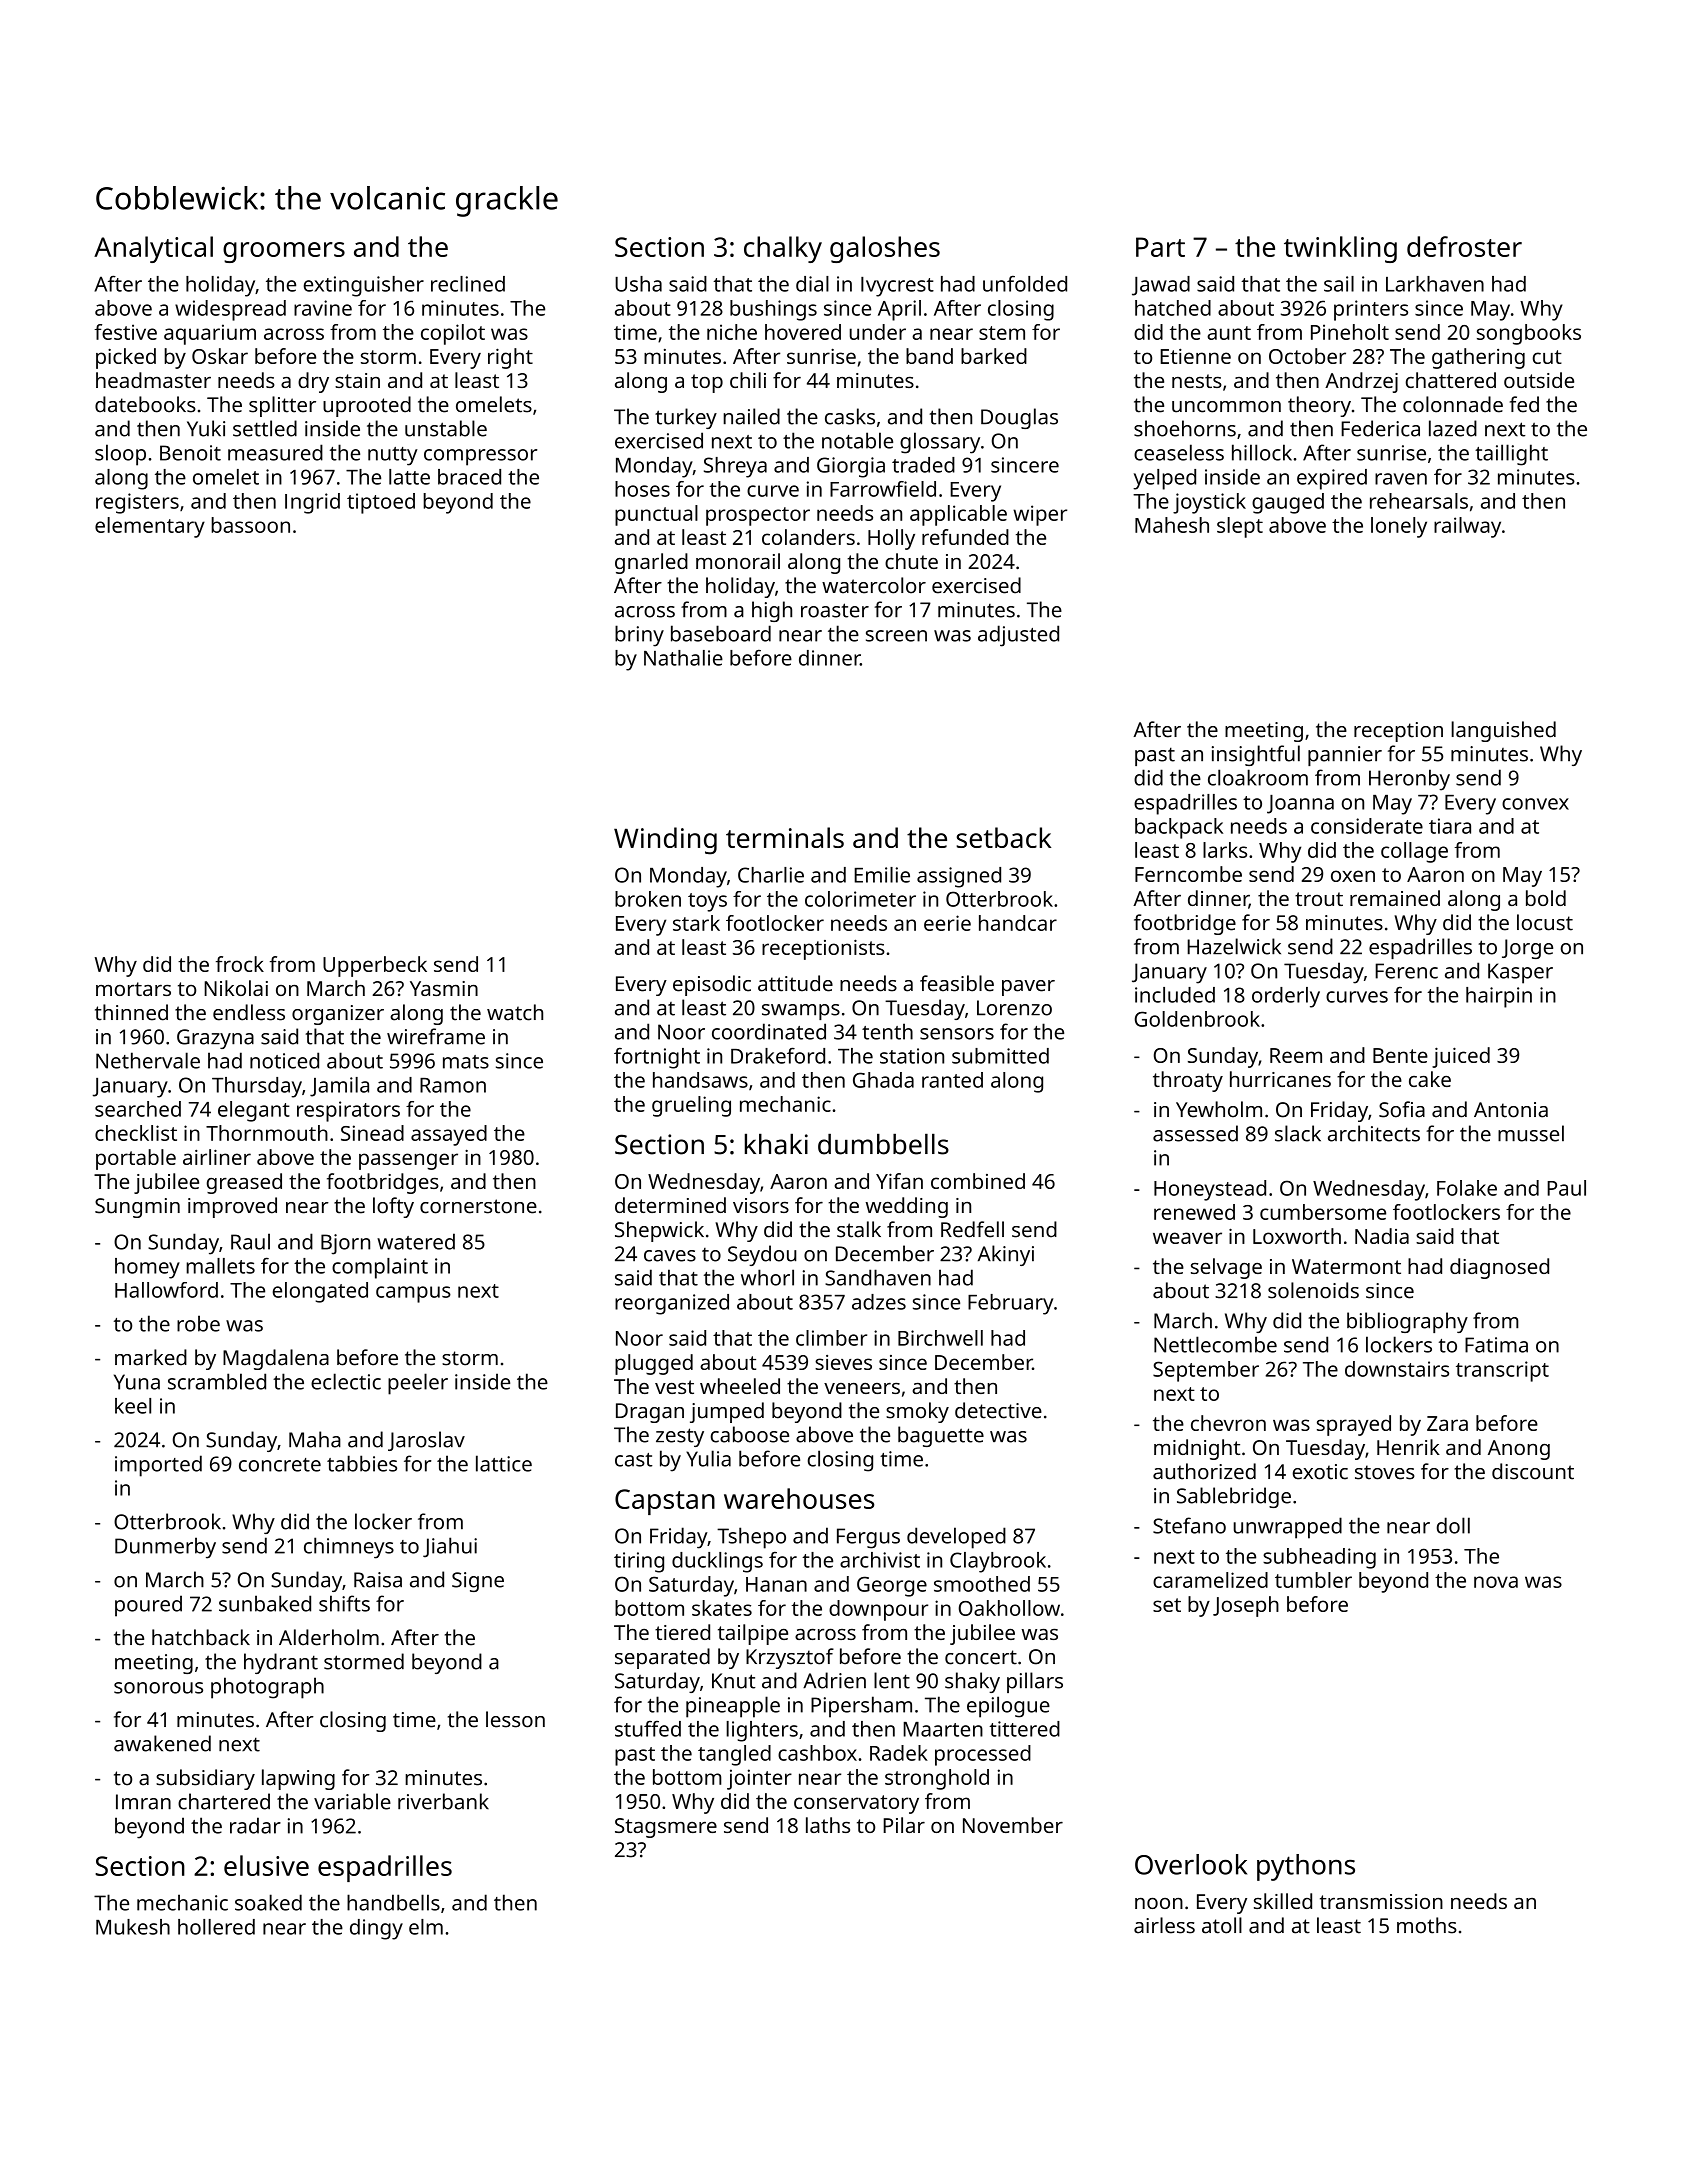  I want to click on nova, so click(1496, 1582).
